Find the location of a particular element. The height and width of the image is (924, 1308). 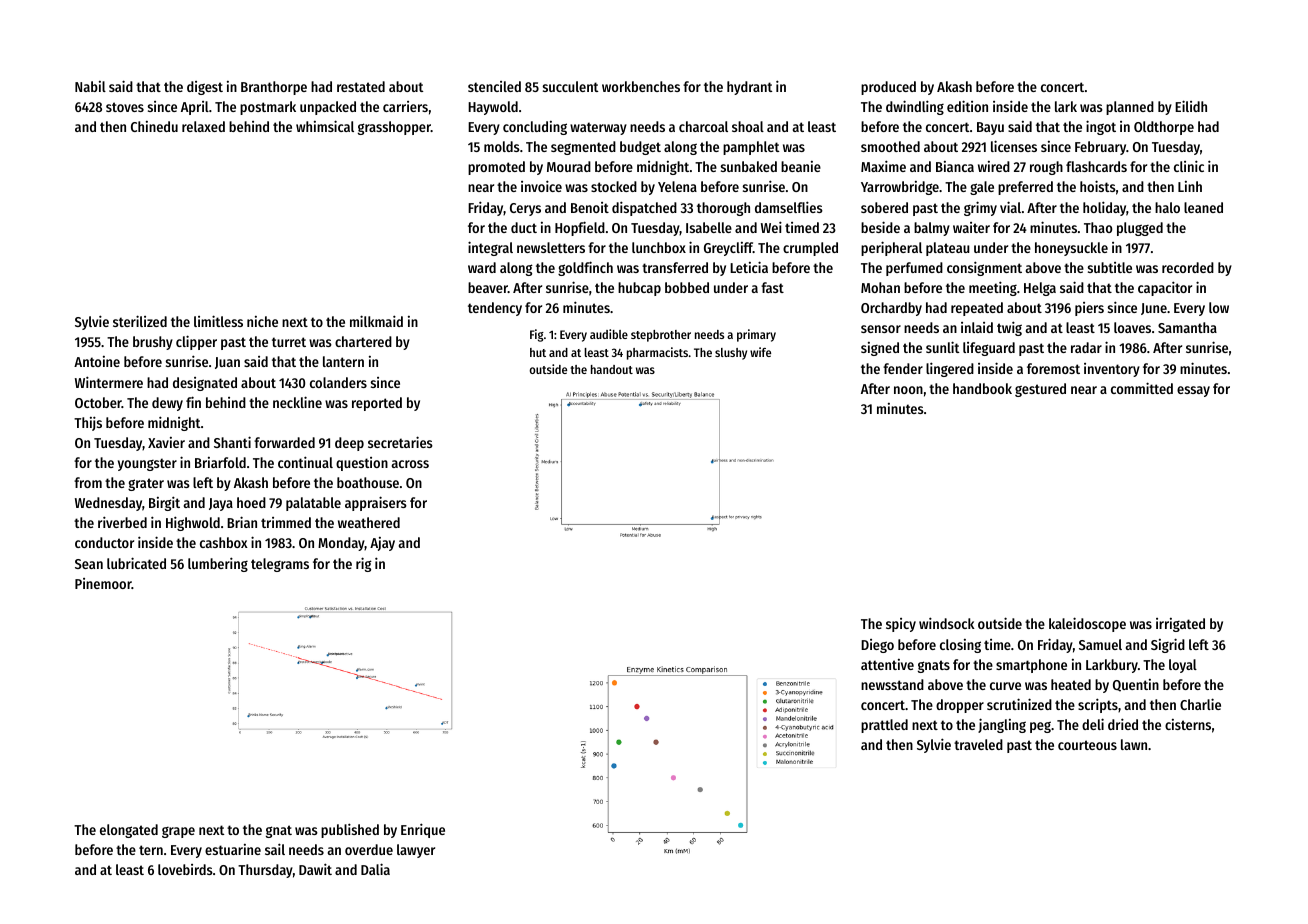

stenciled is located at coordinates (494, 86).
